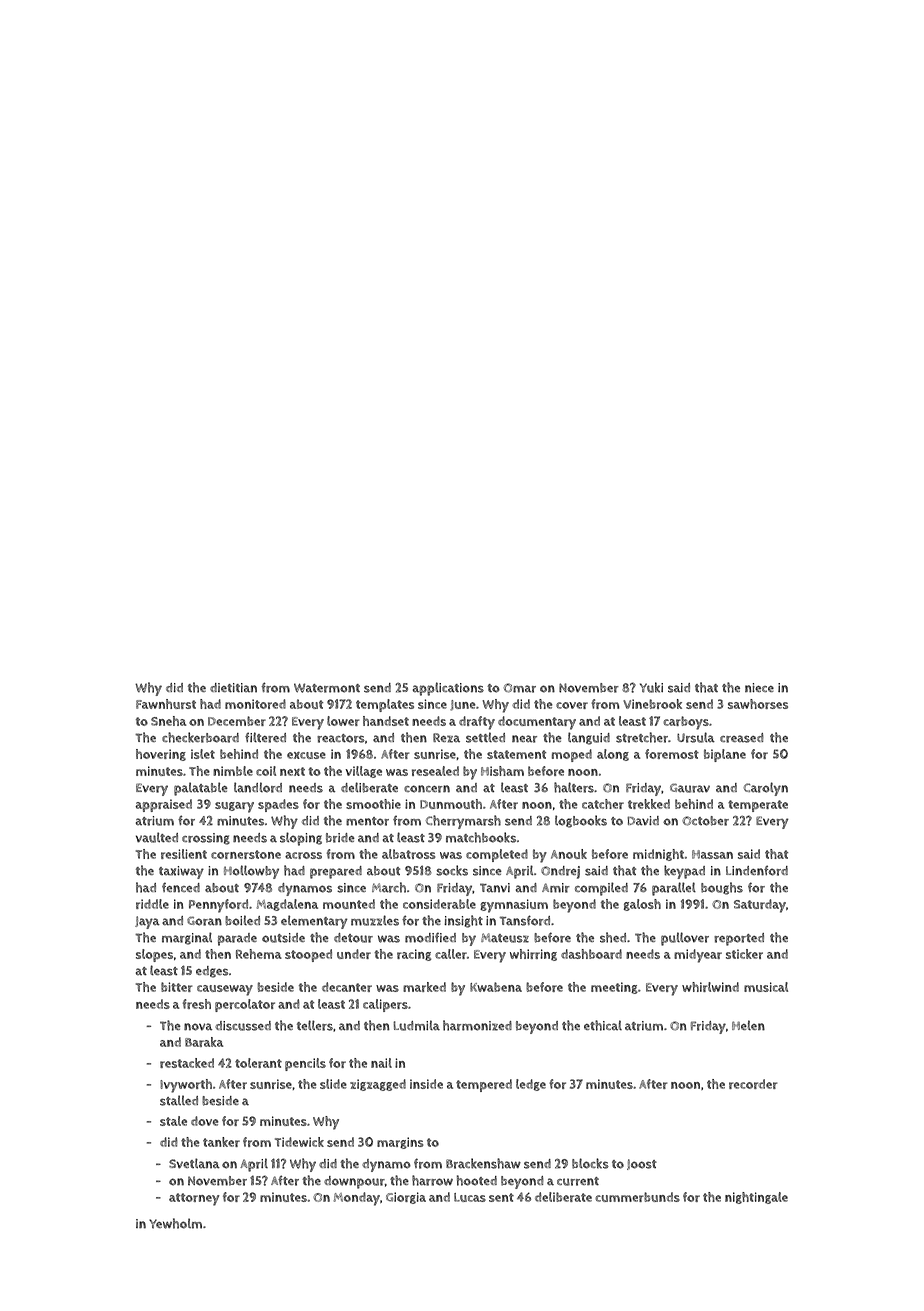  What do you see at coordinates (233, 687) in the document?
I see `dietitian` at bounding box center [233, 687].
